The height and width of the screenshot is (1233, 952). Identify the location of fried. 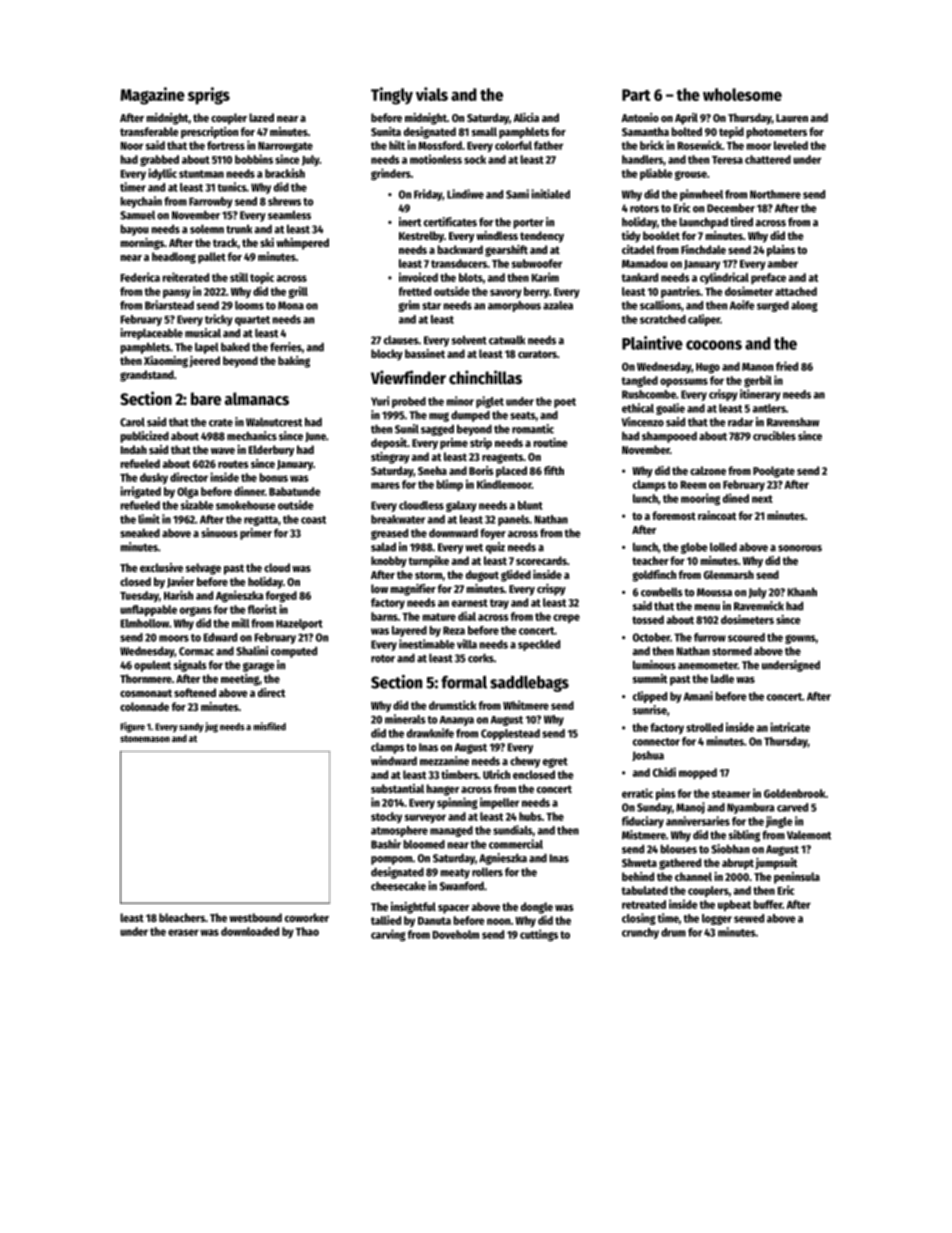
(787, 366).
